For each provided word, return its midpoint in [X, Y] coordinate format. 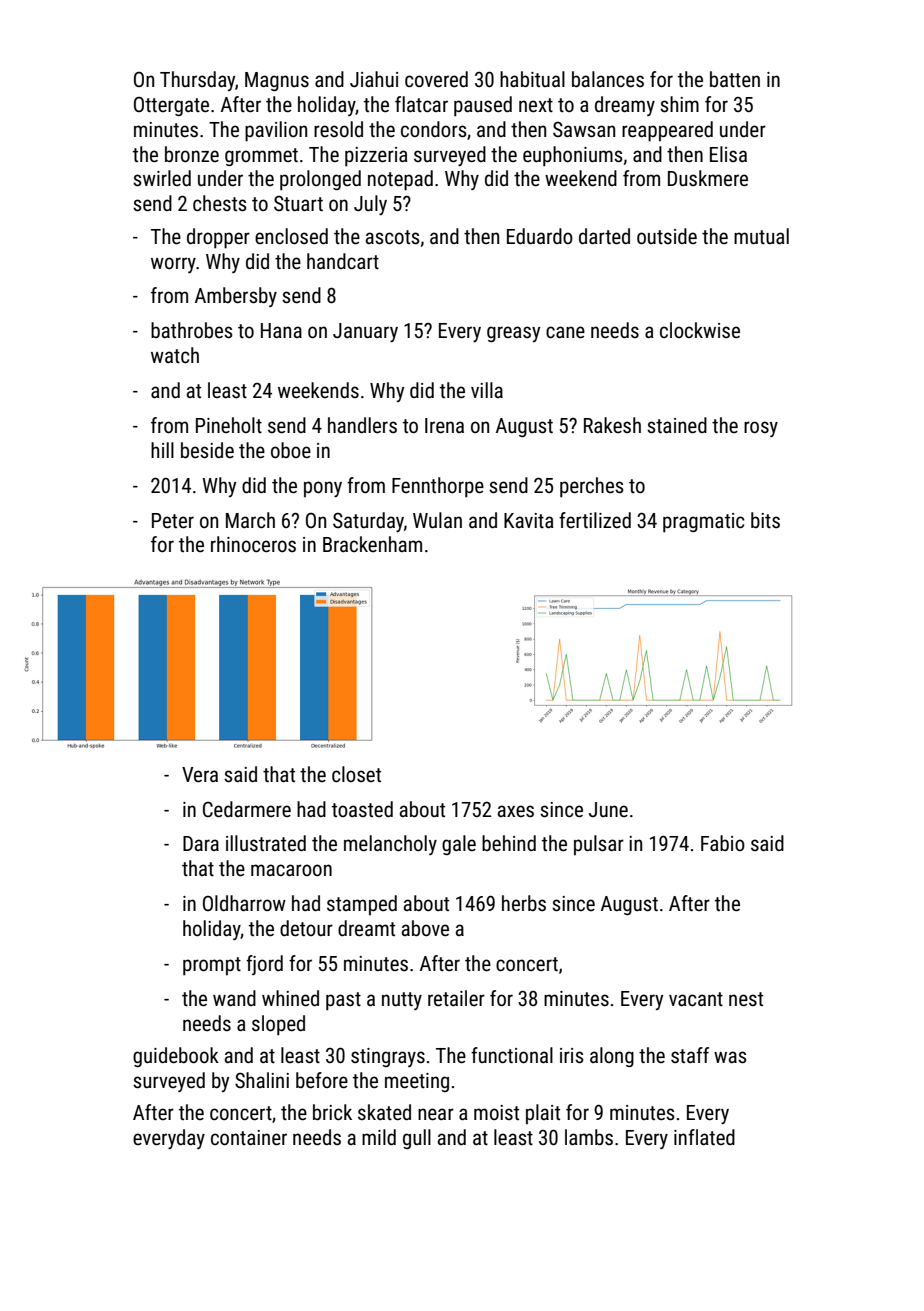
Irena [444, 426]
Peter [173, 521]
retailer [456, 998]
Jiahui [374, 79]
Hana [281, 330]
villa [487, 390]
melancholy [390, 845]
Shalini [262, 1080]
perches [591, 487]
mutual [761, 236]
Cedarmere [247, 809]
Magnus [277, 81]
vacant [696, 999]
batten [735, 79]
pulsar [599, 845]
